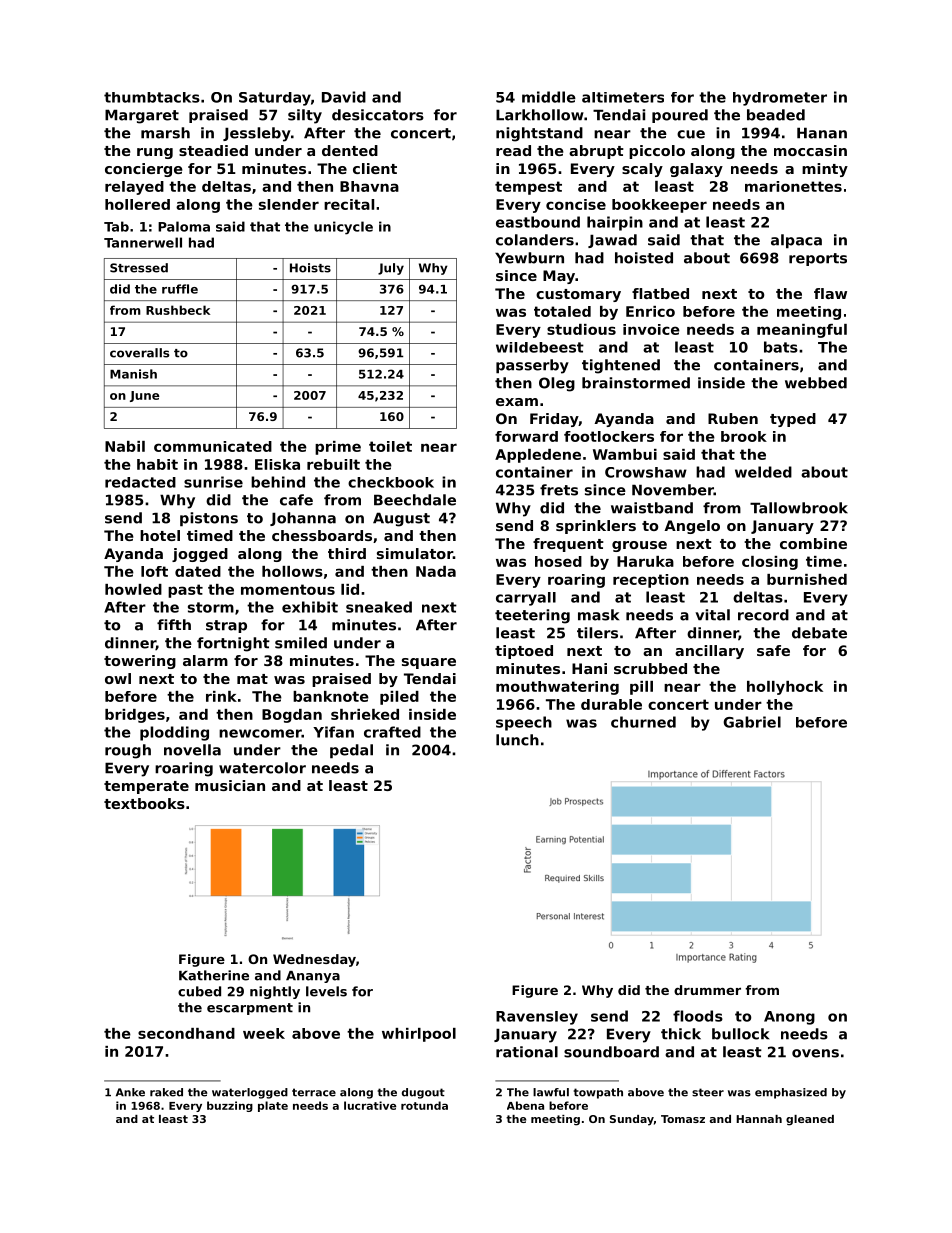 The height and width of the screenshot is (1233, 952). Describe the element at coordinates (264, 1033) in the screenshot. I see `week` at that location.
